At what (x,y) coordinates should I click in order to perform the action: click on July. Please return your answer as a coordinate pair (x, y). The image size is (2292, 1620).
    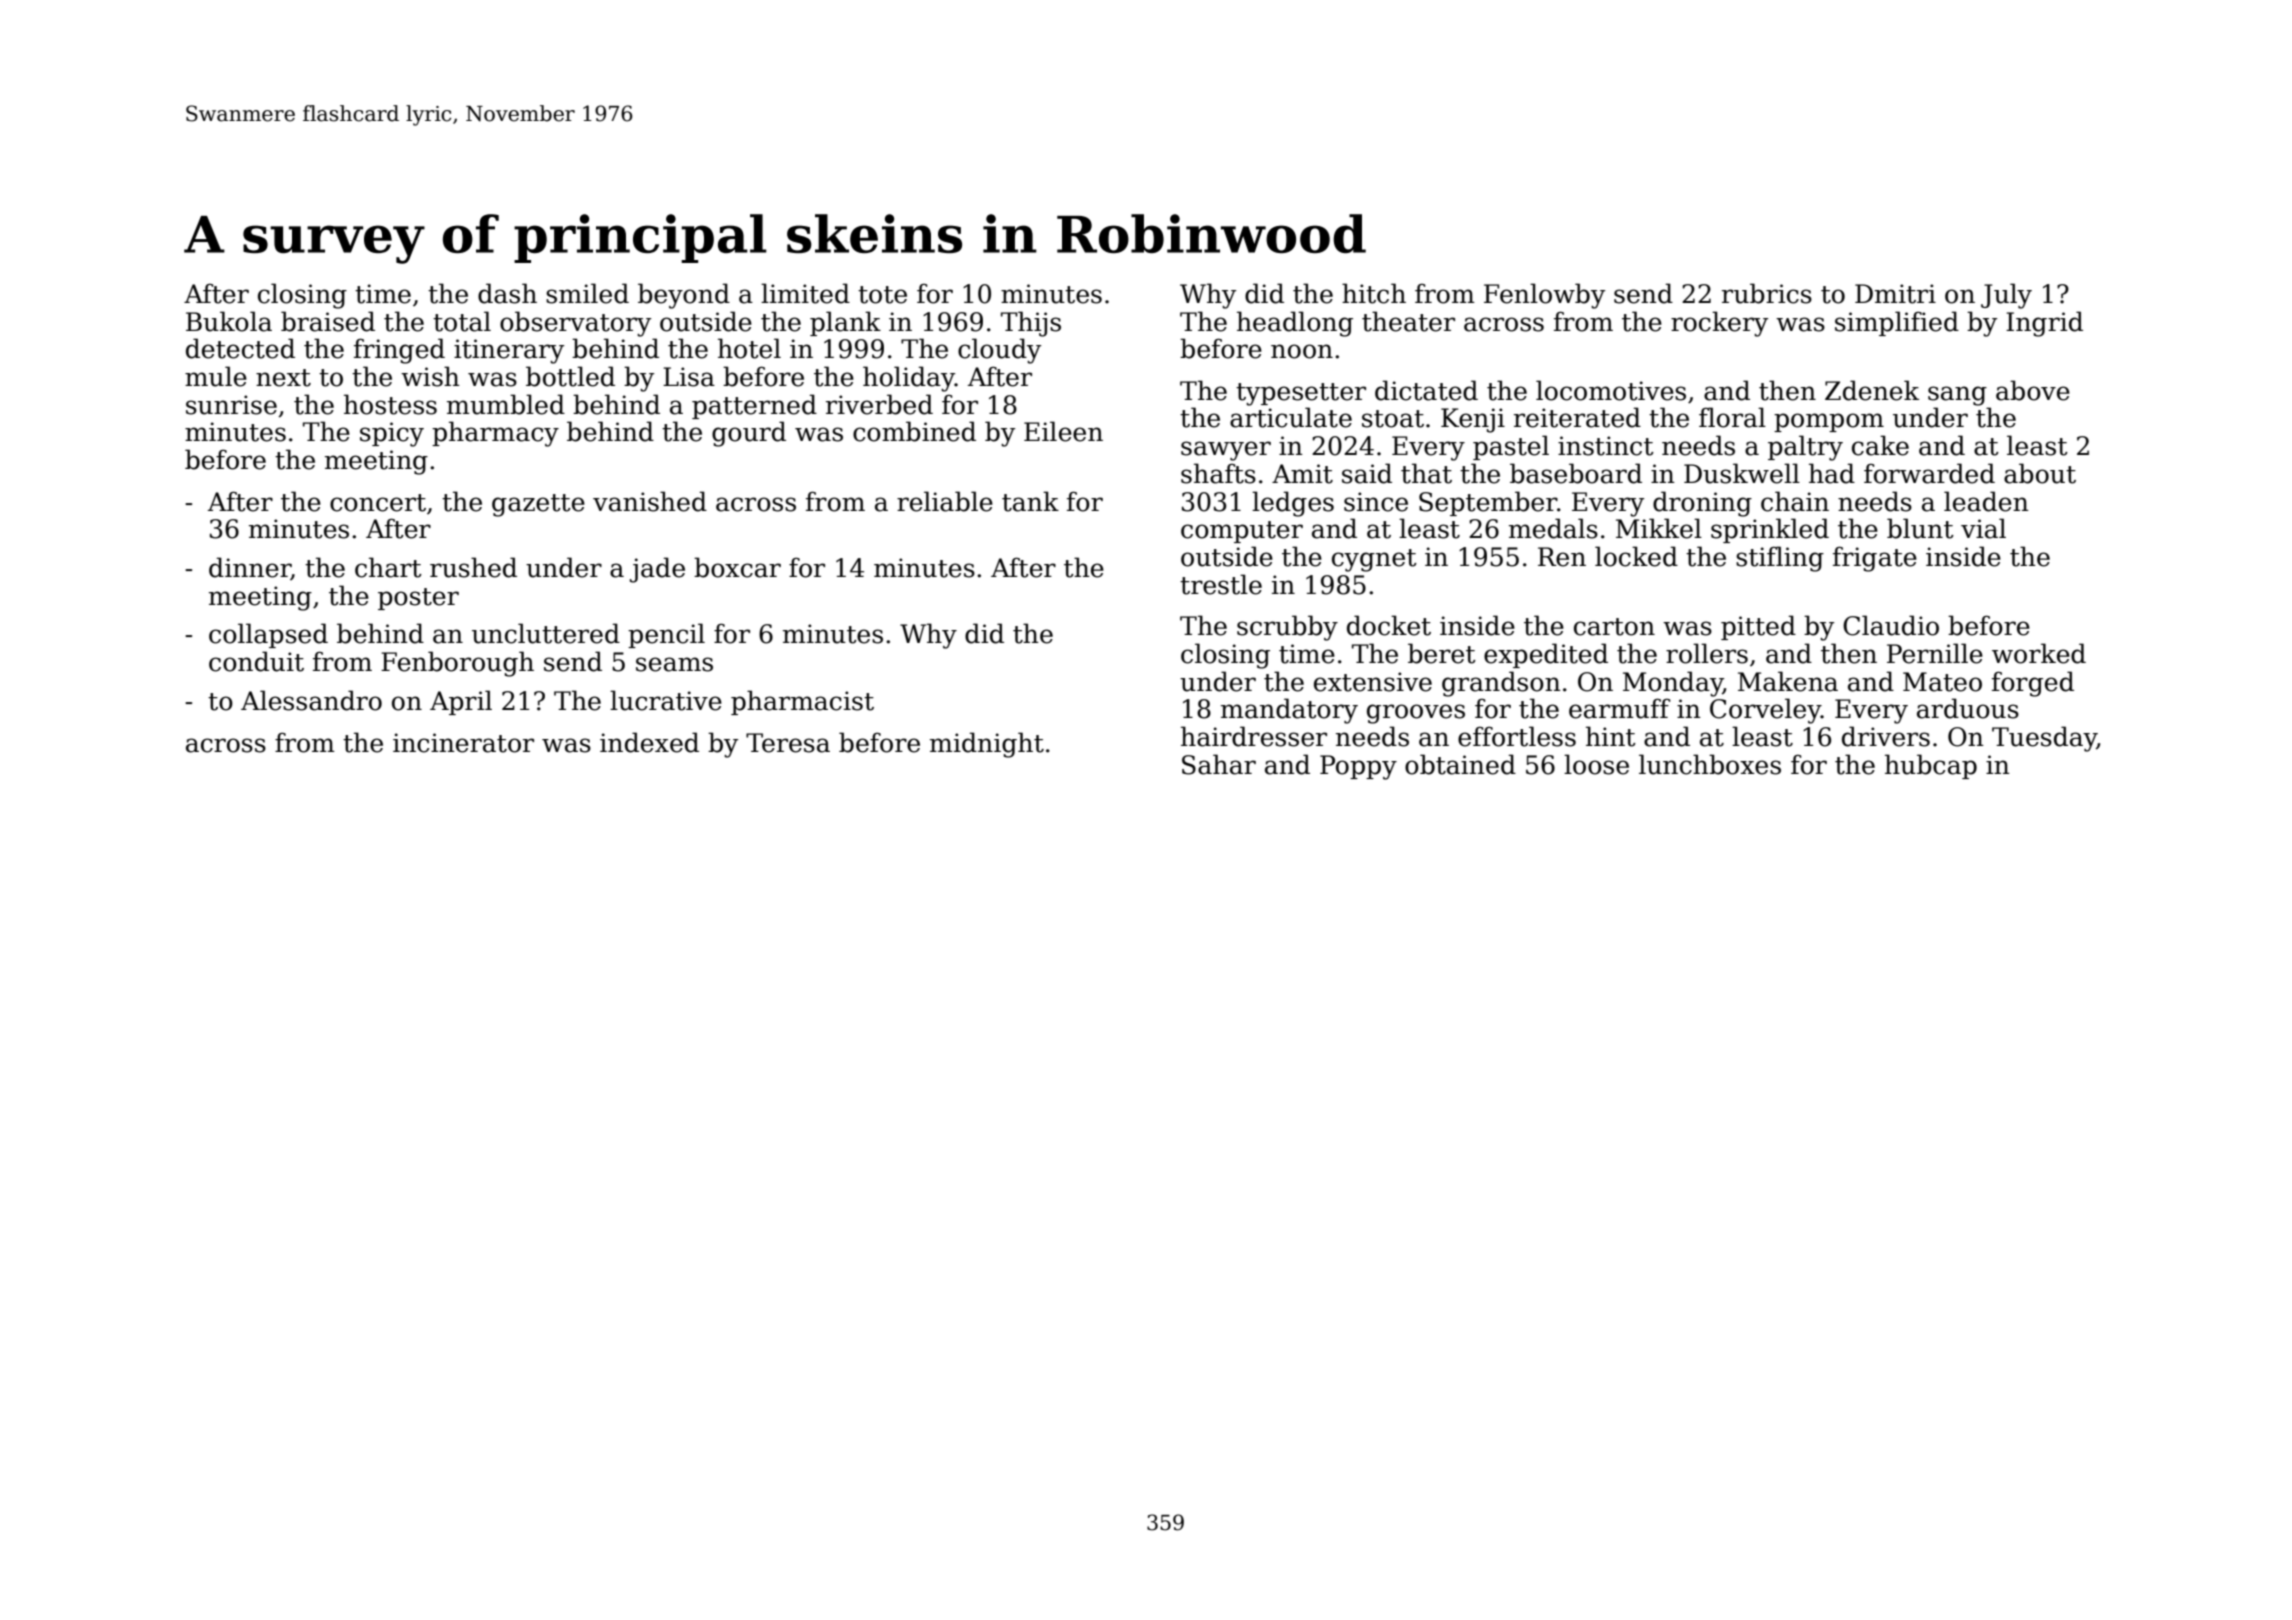
    Looking at the image, I should click on (2006, 296).
